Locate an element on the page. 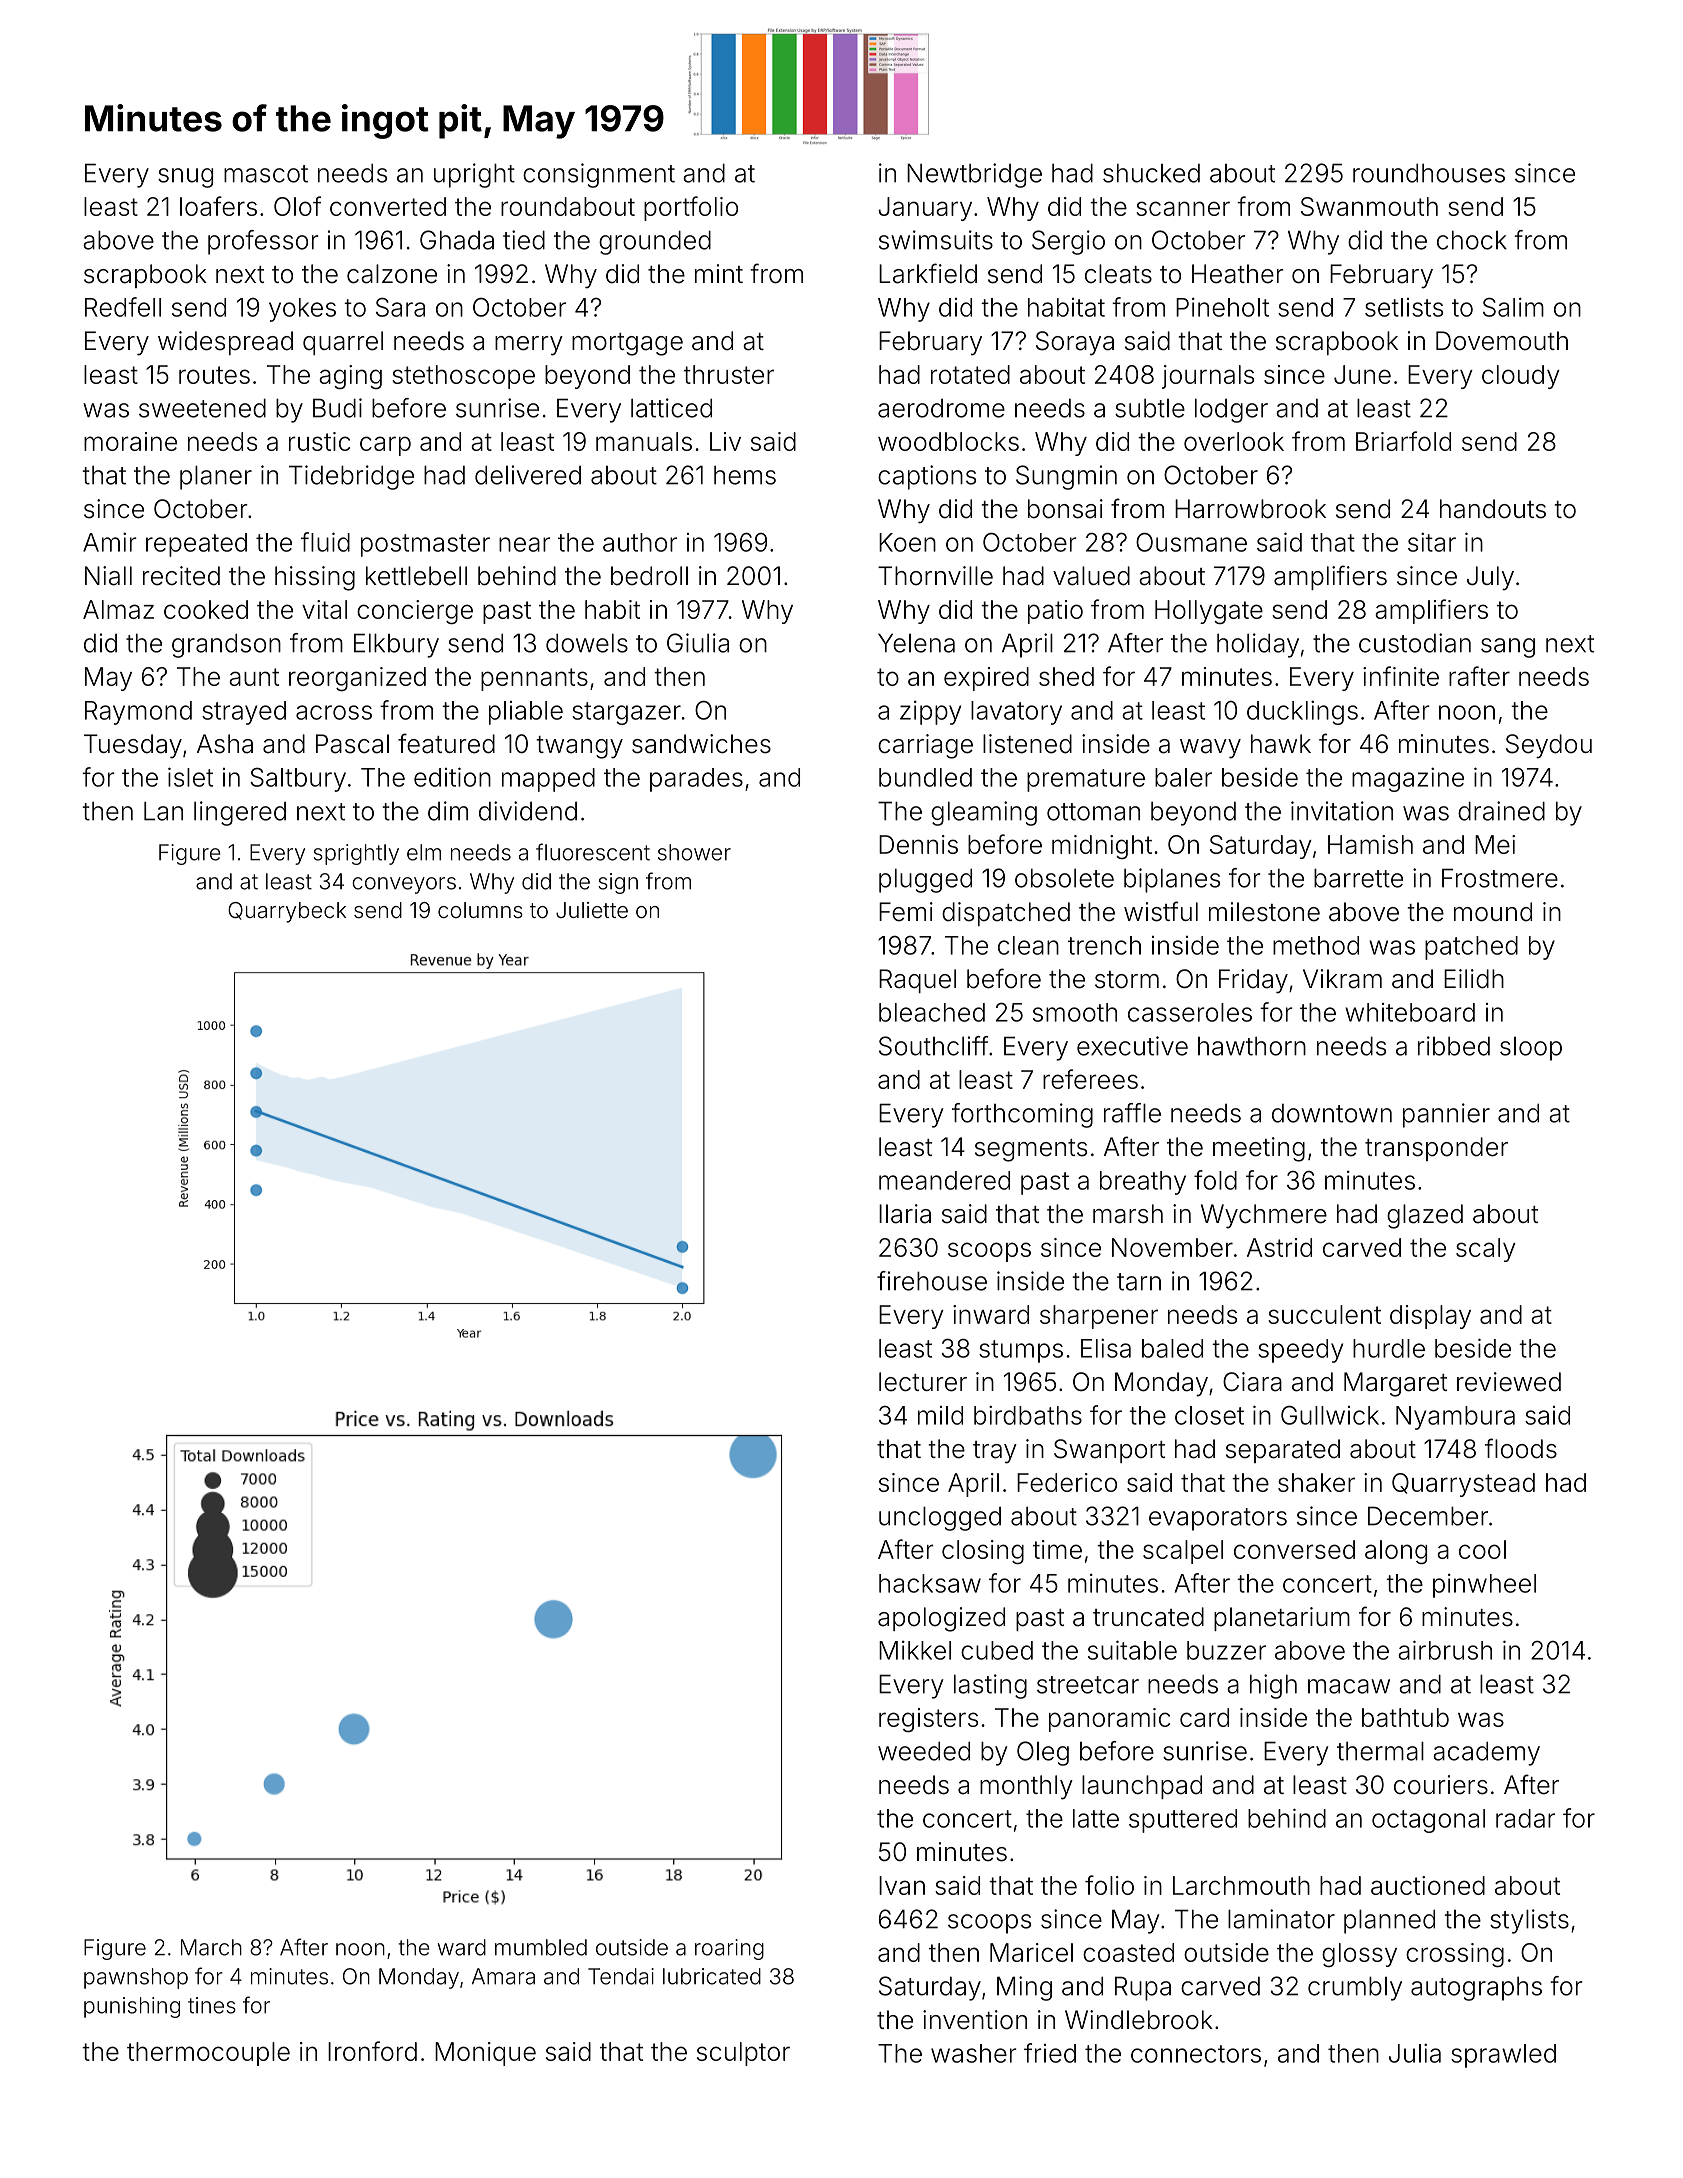 The height and width of the document is (2178, 1683). downtown is located at coordinates (1332, 1113).
